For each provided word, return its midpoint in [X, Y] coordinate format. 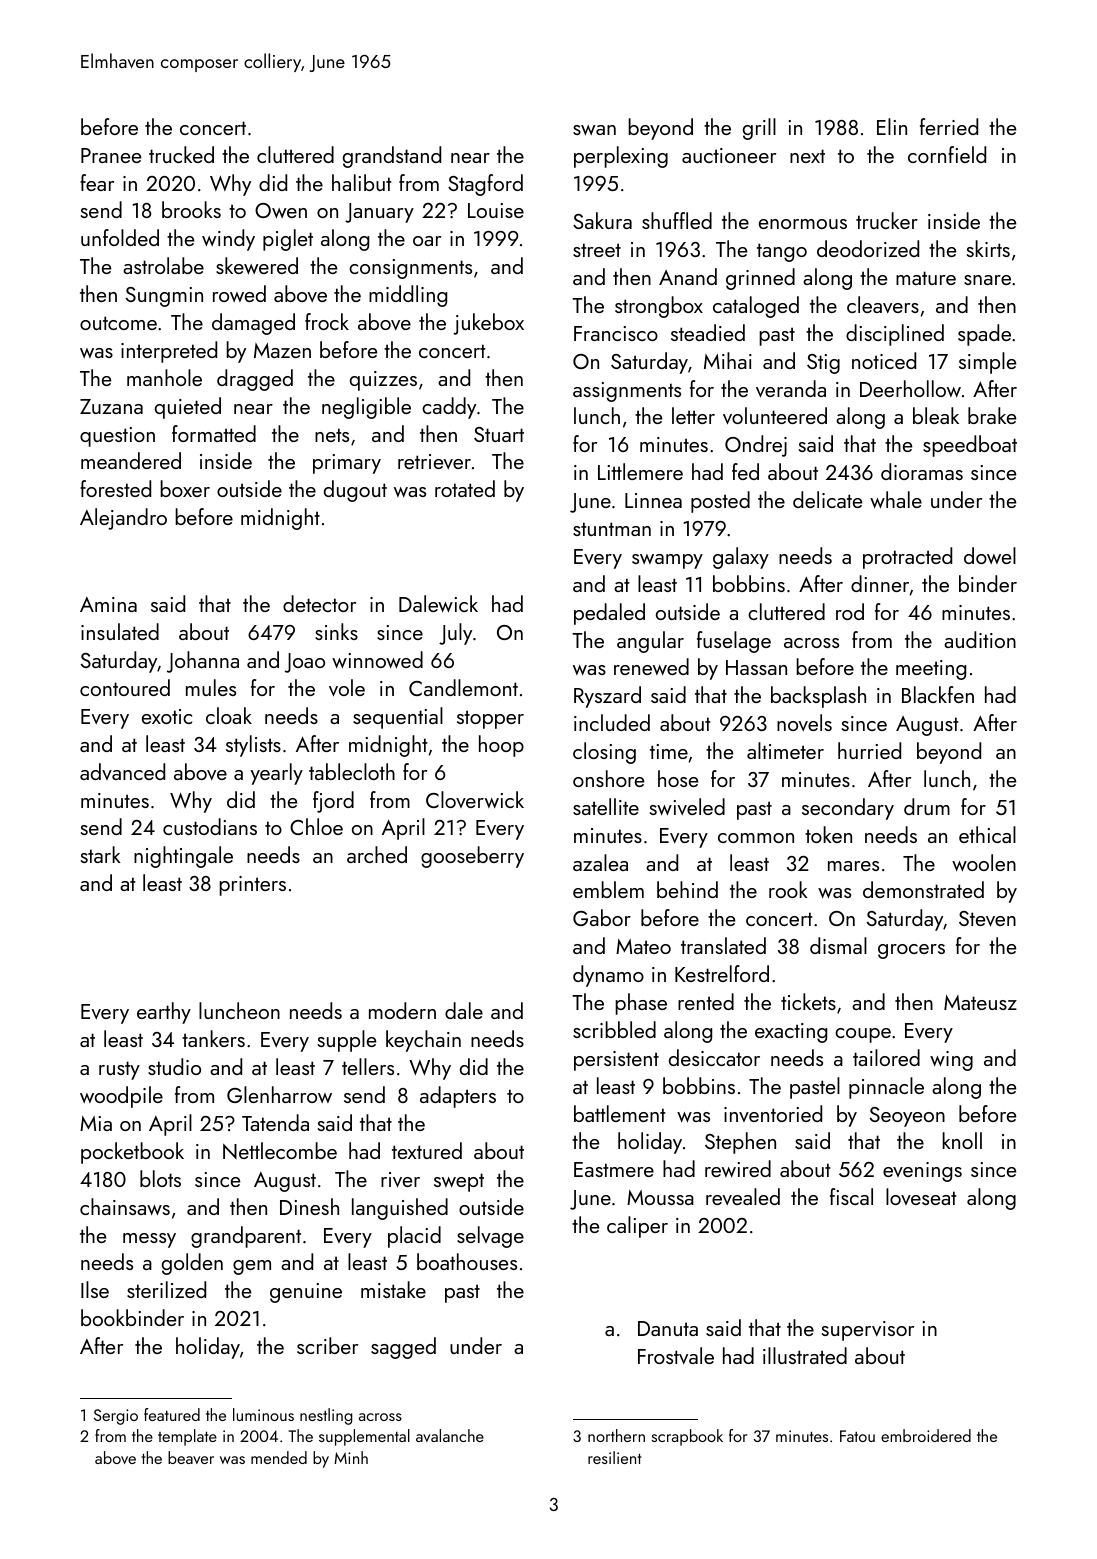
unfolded [120, 237]
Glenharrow [279, 1094]
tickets [808, 1001]
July [455, 634]
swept [459, 1182]
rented [706, 1001]
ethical [987, 834]
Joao [305, 663]
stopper [490, 719]
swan [594, 130]
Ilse [95, 1289]
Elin [892, 126]
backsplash [818, 697]
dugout [355, 491]
